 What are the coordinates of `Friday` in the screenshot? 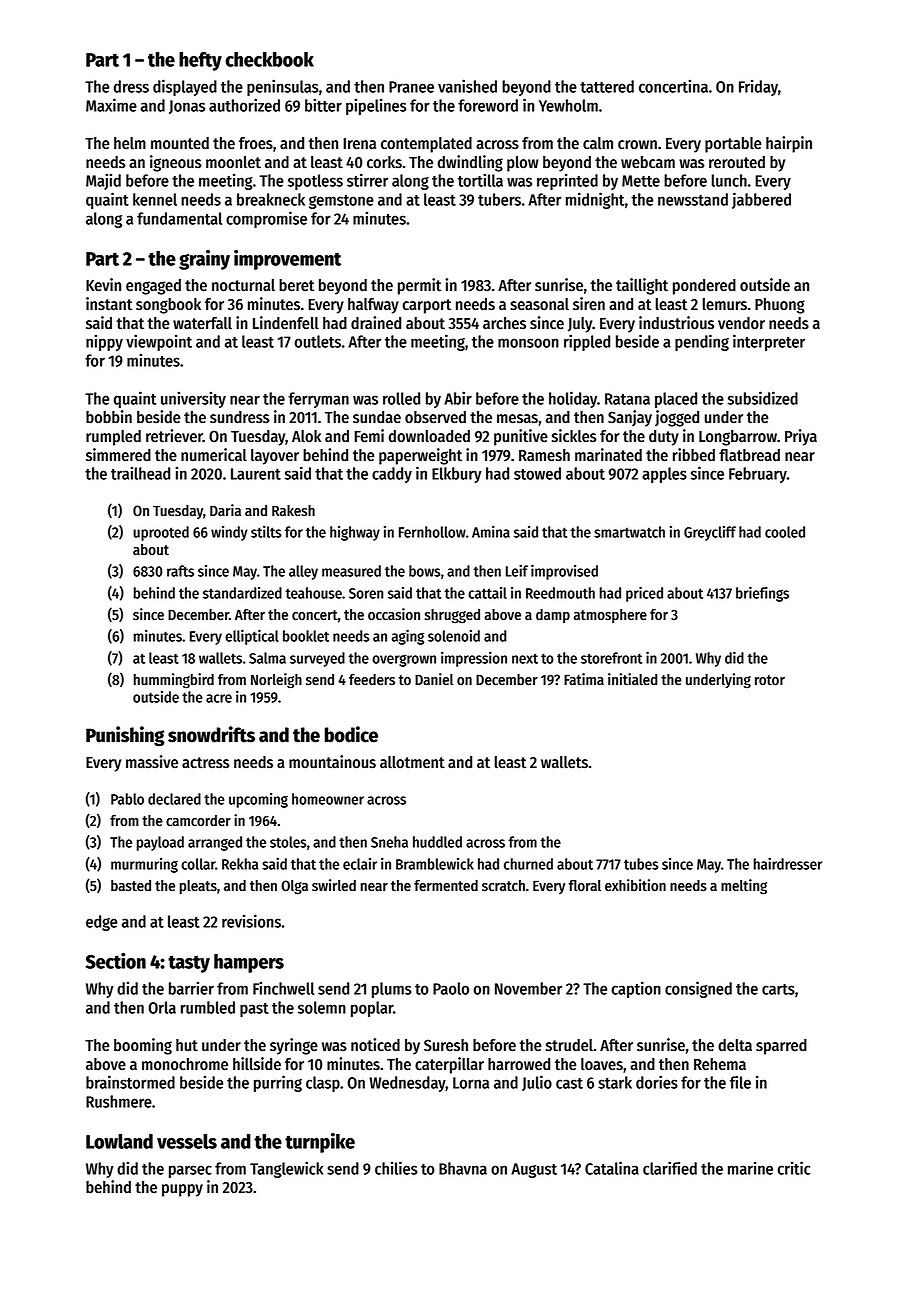 It's located at (758, 87).
